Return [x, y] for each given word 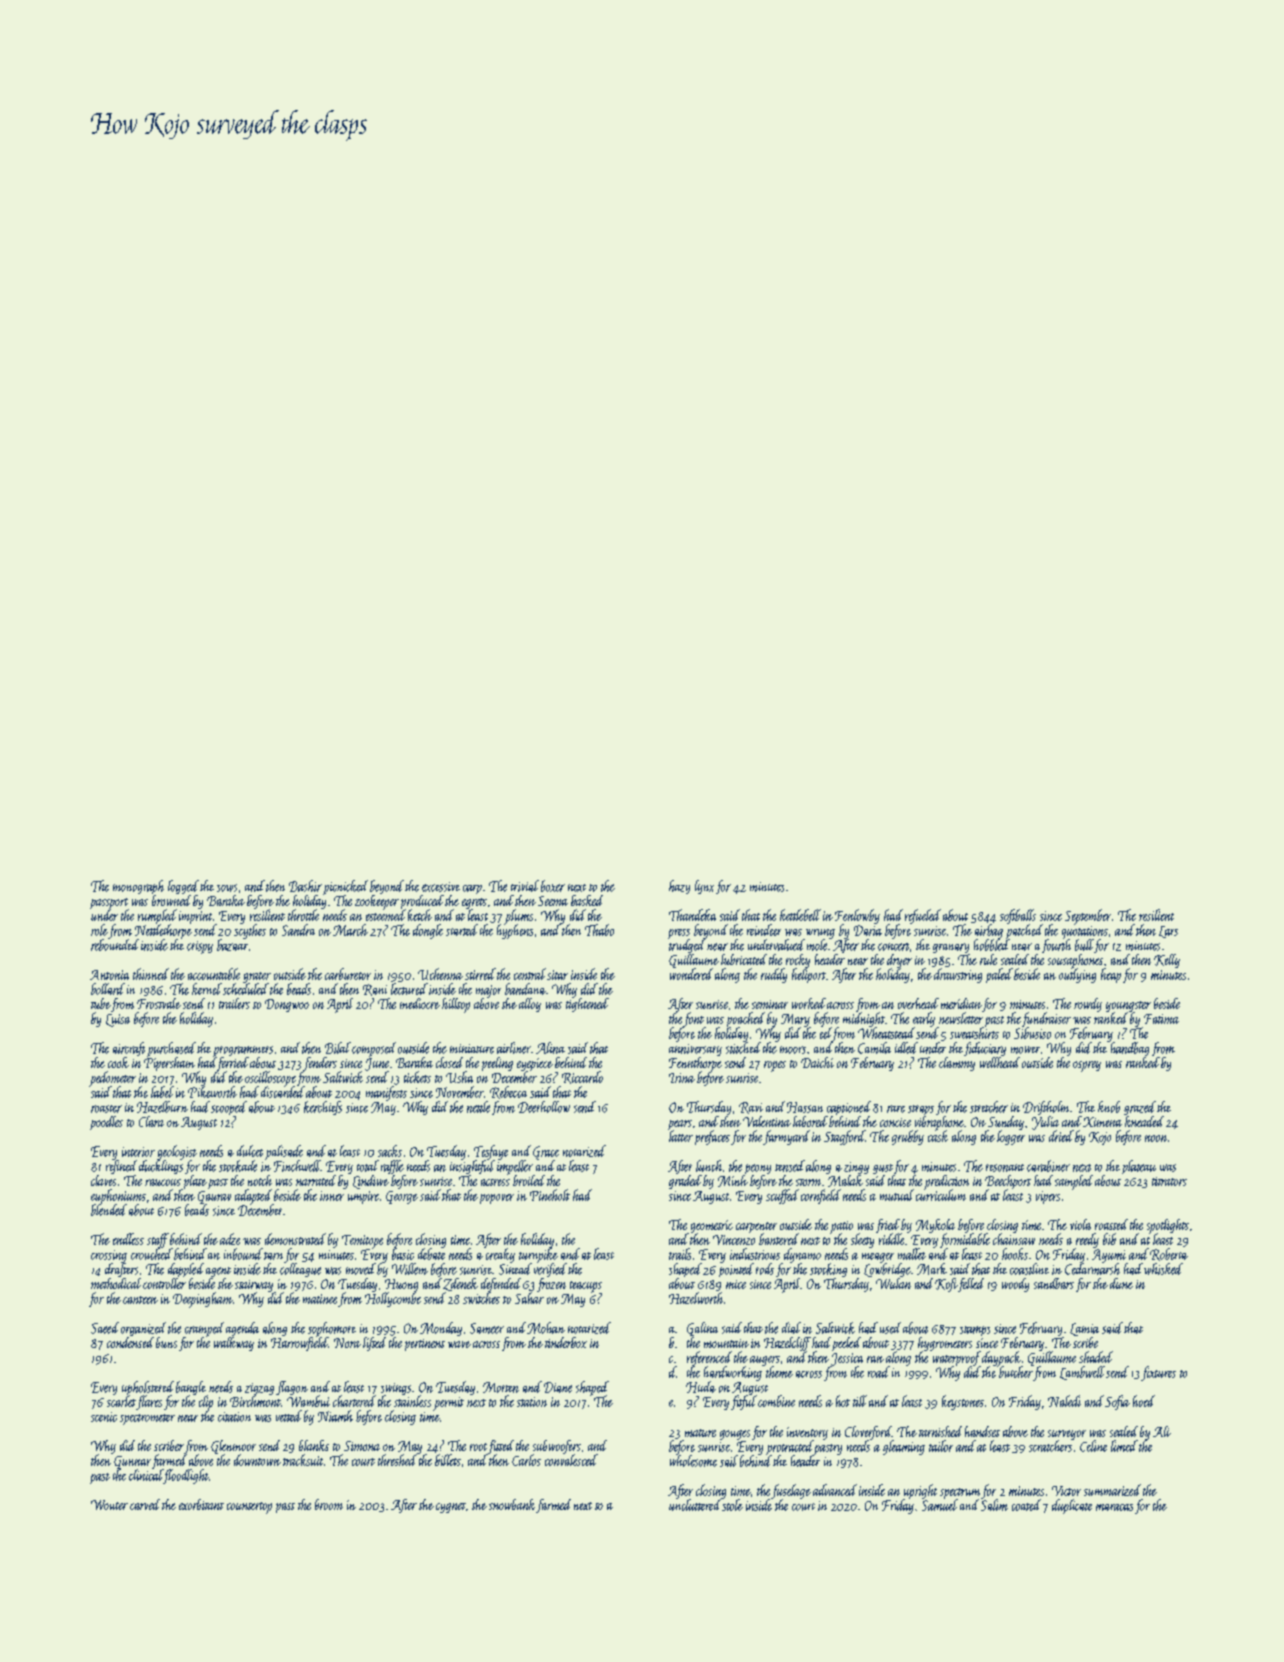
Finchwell [297, 1166]
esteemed [385, 915]
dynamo [802, 1255]
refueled [923, 916]
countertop [249, 1508]
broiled [529, 1180]
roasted [1111, 1224]
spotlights [1168, 1226]
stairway [254, 1286]
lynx [704, 887]
